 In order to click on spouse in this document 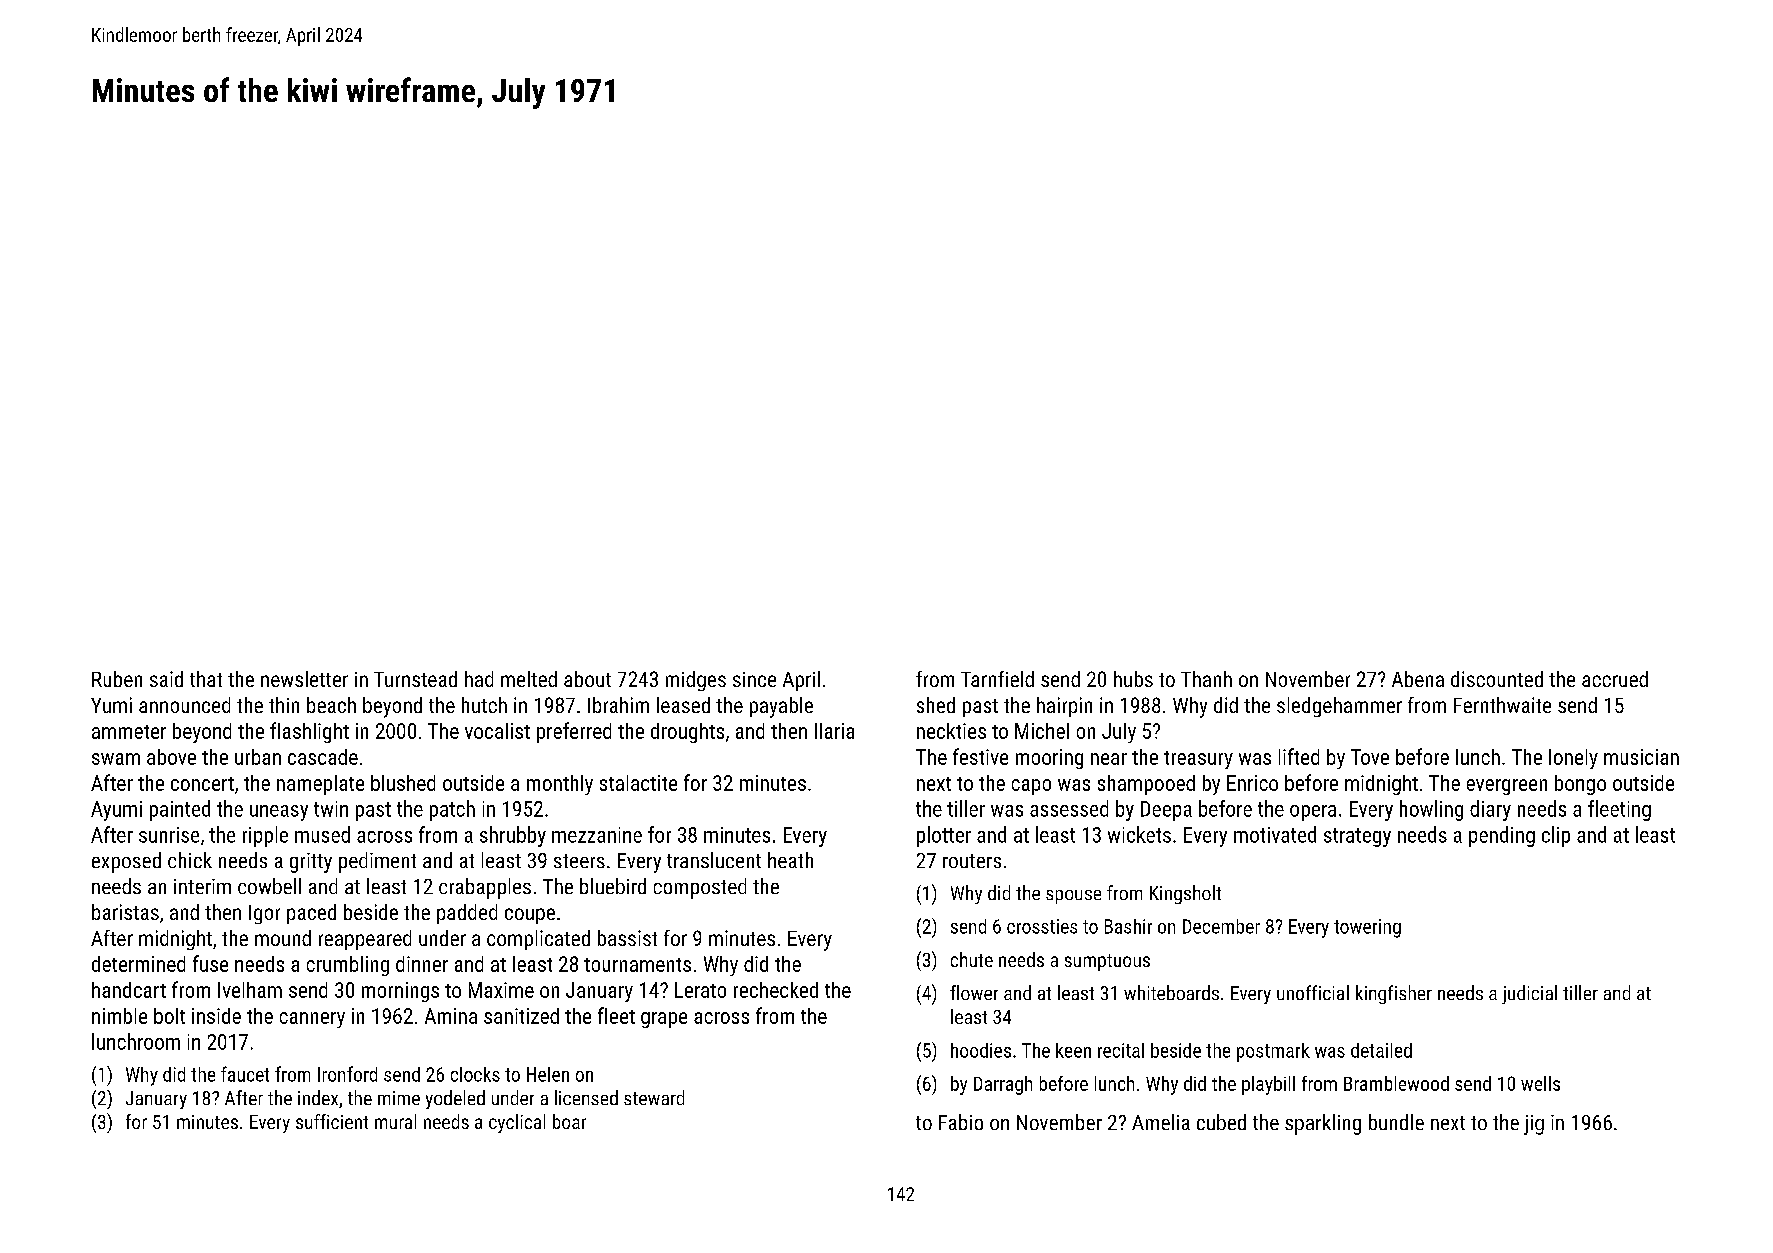, I will do `click(1073, 897)`.
